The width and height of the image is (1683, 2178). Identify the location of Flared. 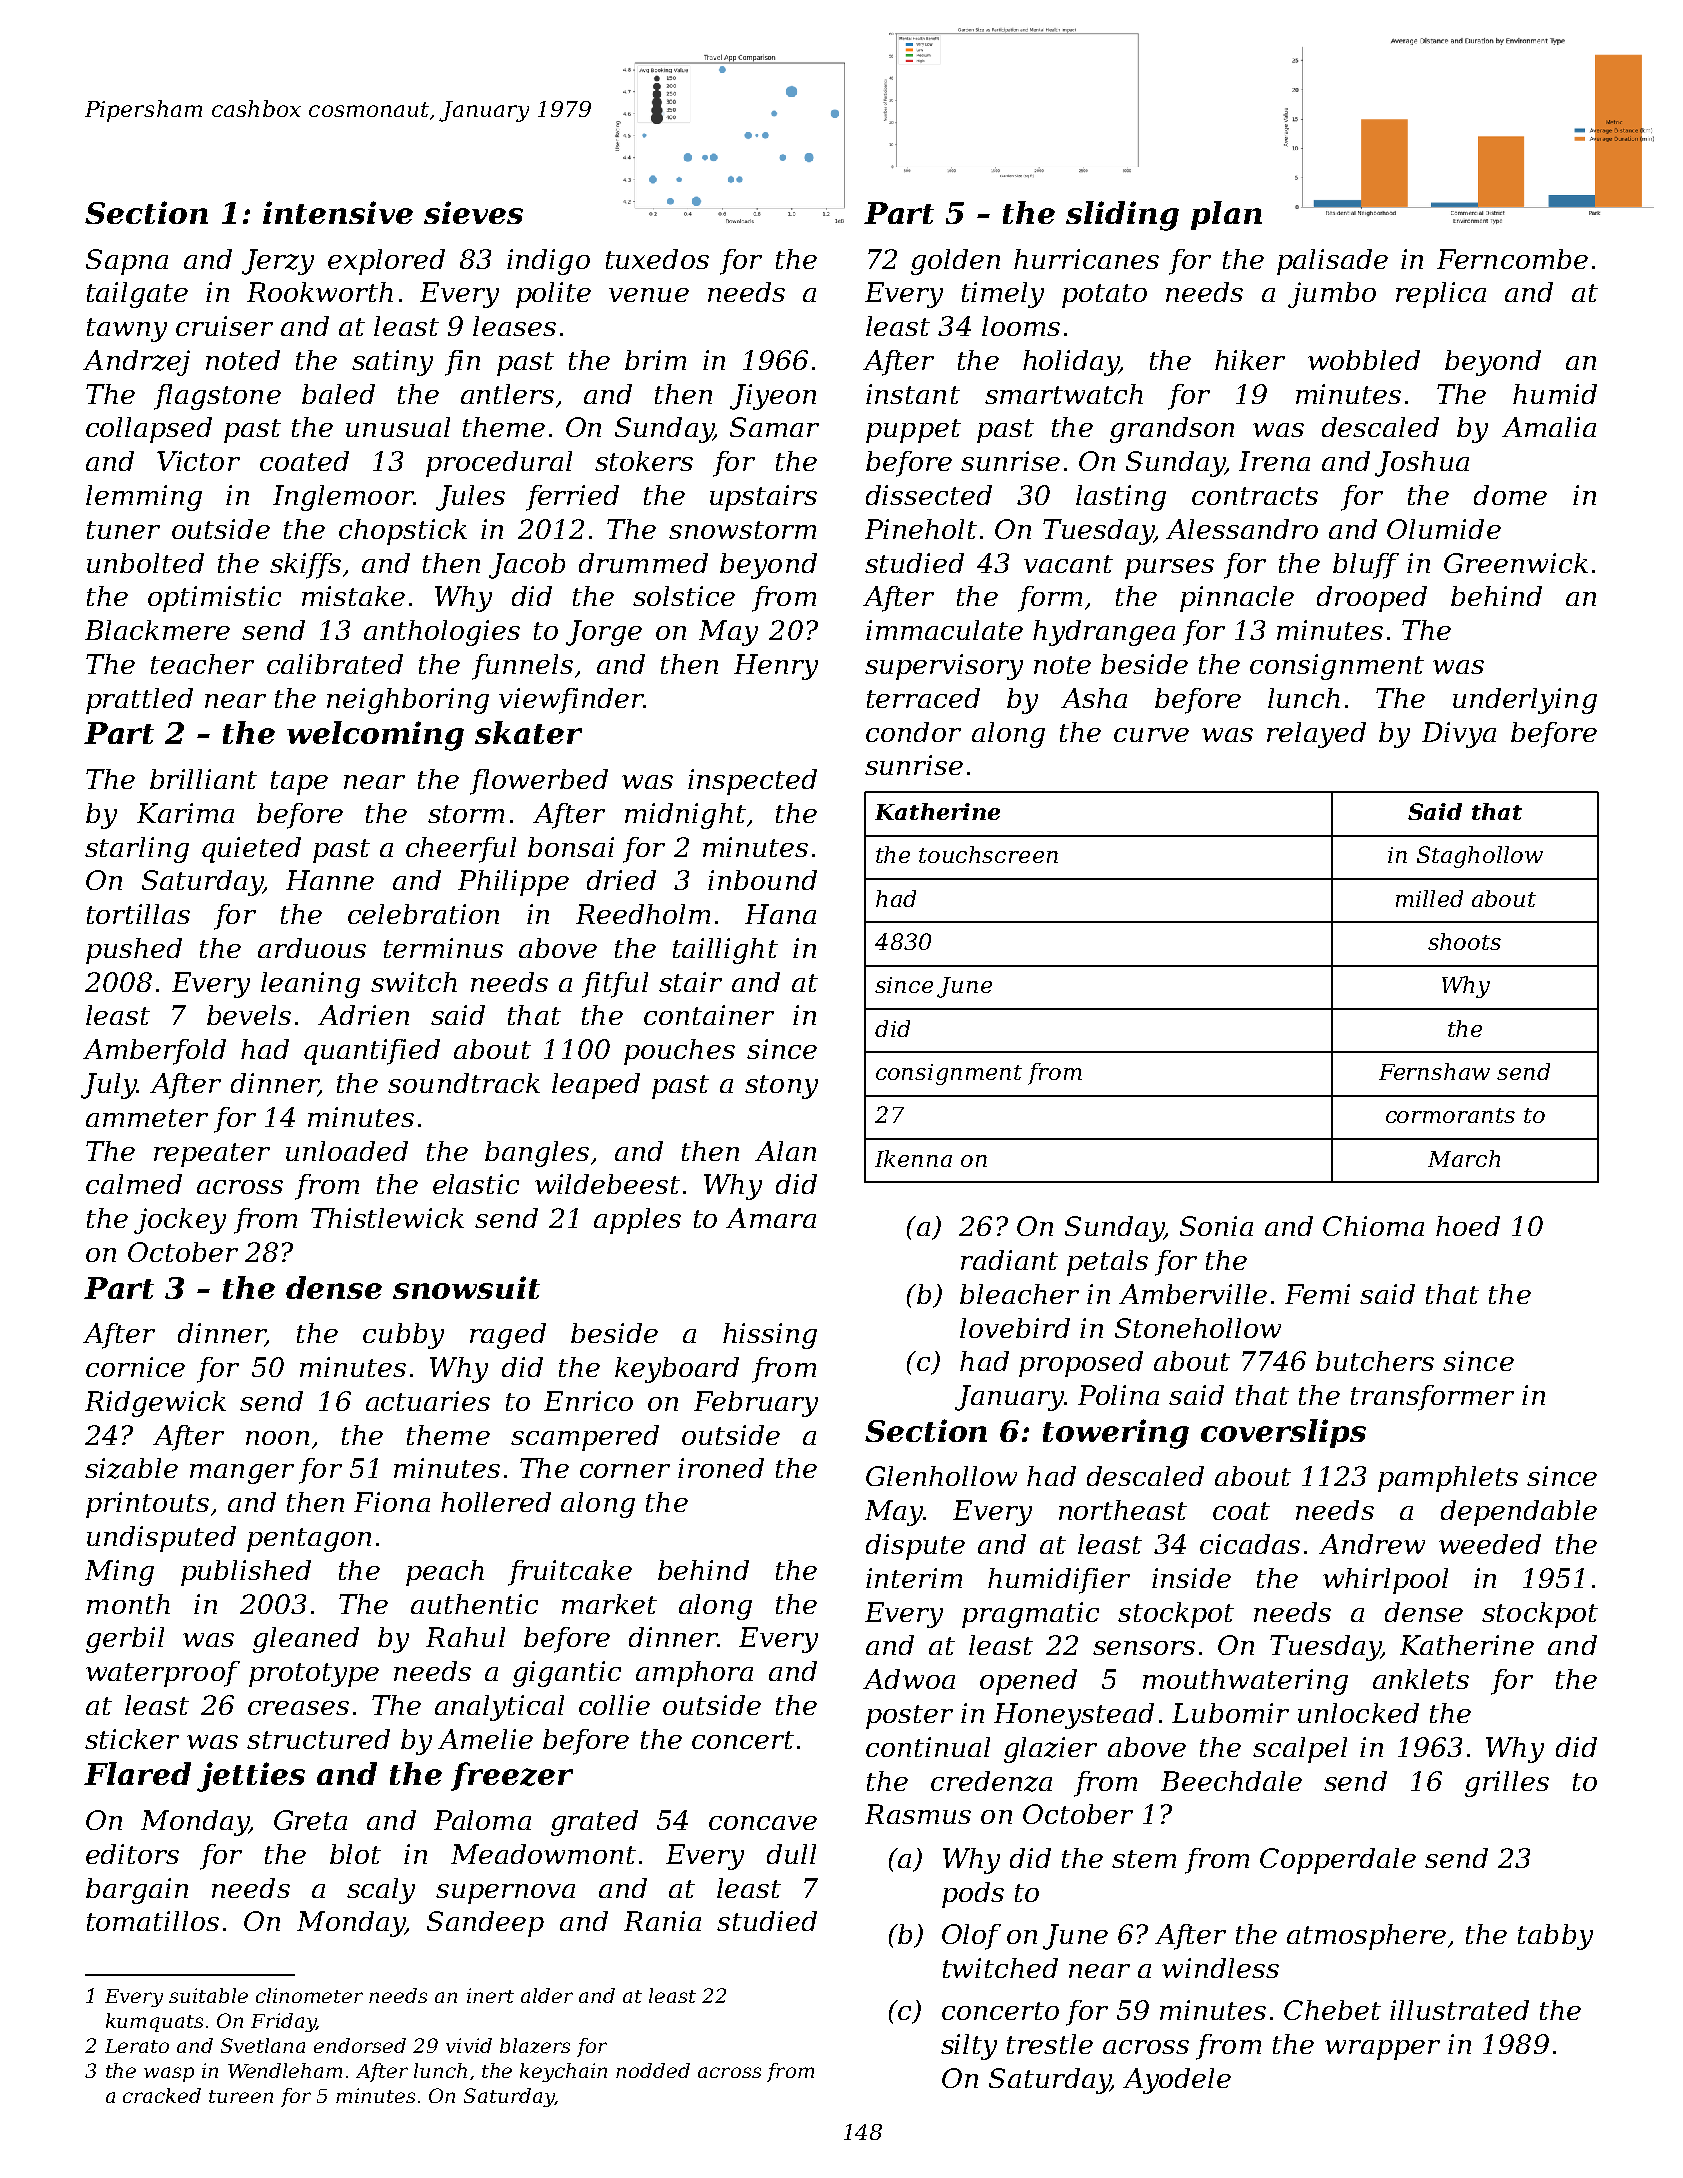
(137, 1773).
